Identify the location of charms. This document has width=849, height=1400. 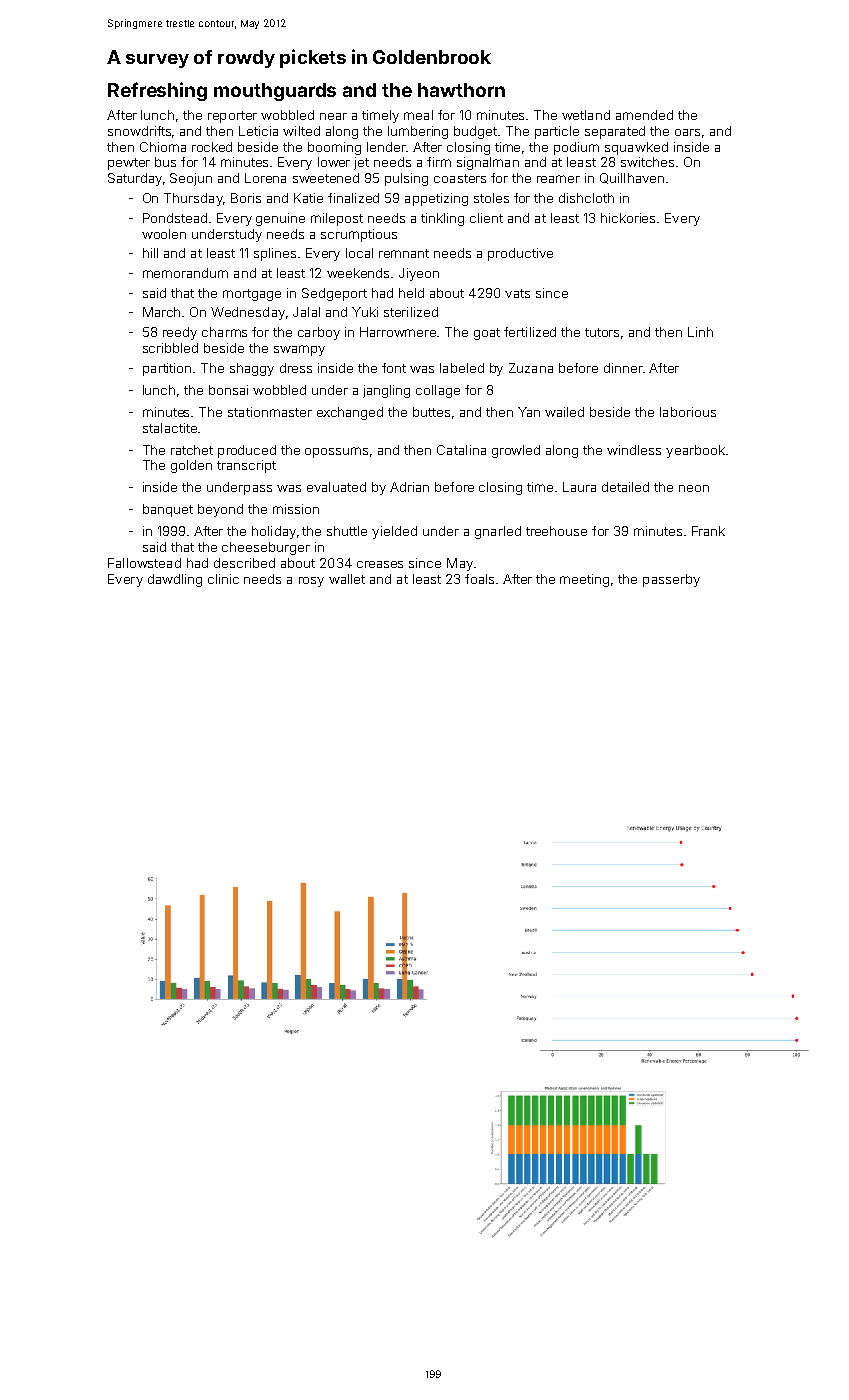
(224, 332).
